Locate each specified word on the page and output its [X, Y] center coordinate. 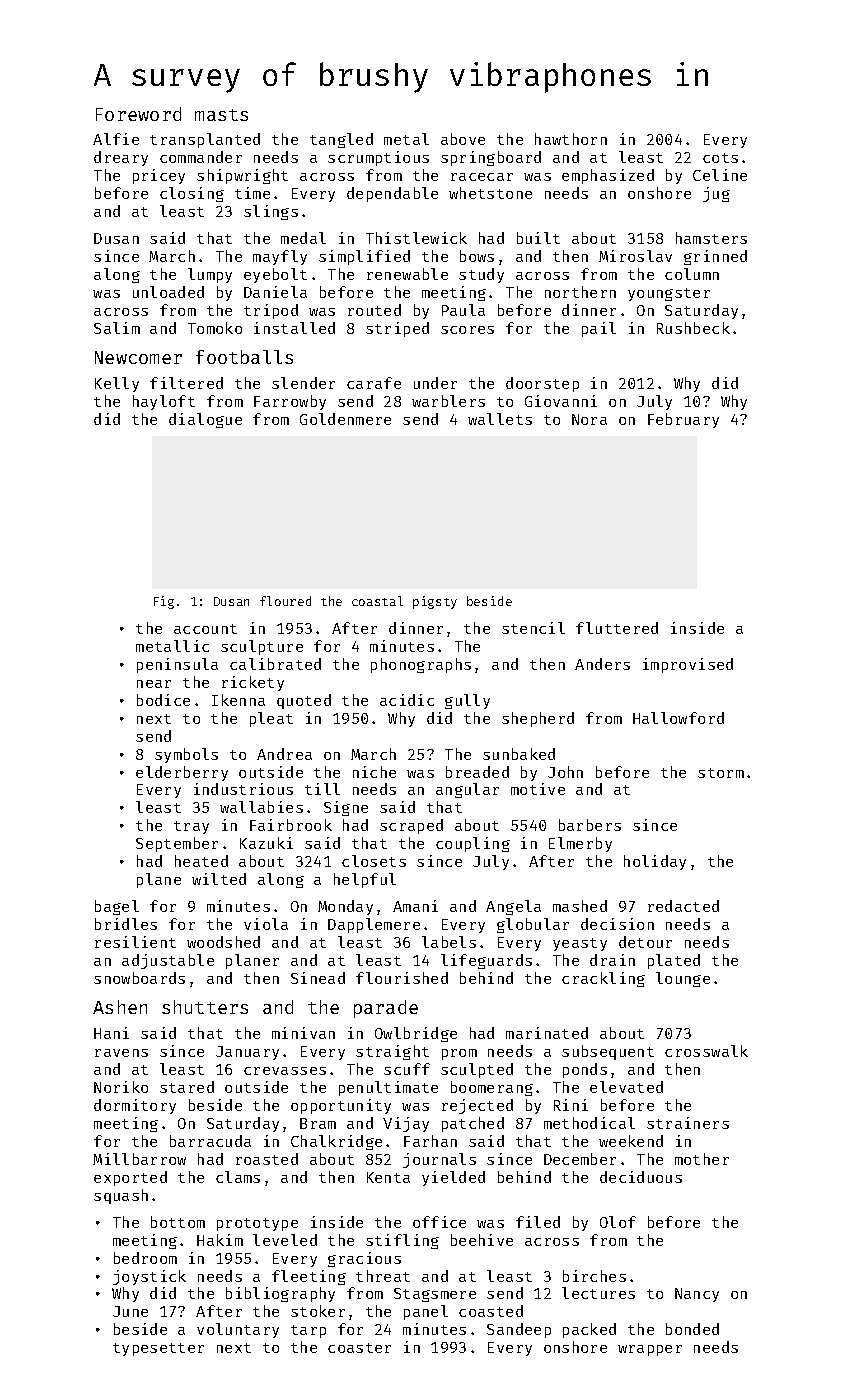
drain [612, 960]
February [683, 420]
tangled [341, 140]
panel [426, 1312]
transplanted [205, 140]
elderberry [182, 773]
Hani [111, 1033]
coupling [473, 844]
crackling [603, 979]
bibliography [280, 1294]
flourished [402, 978]
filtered [186, 383]
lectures [598, 1293]
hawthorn [571, 139]
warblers [448, 401]
